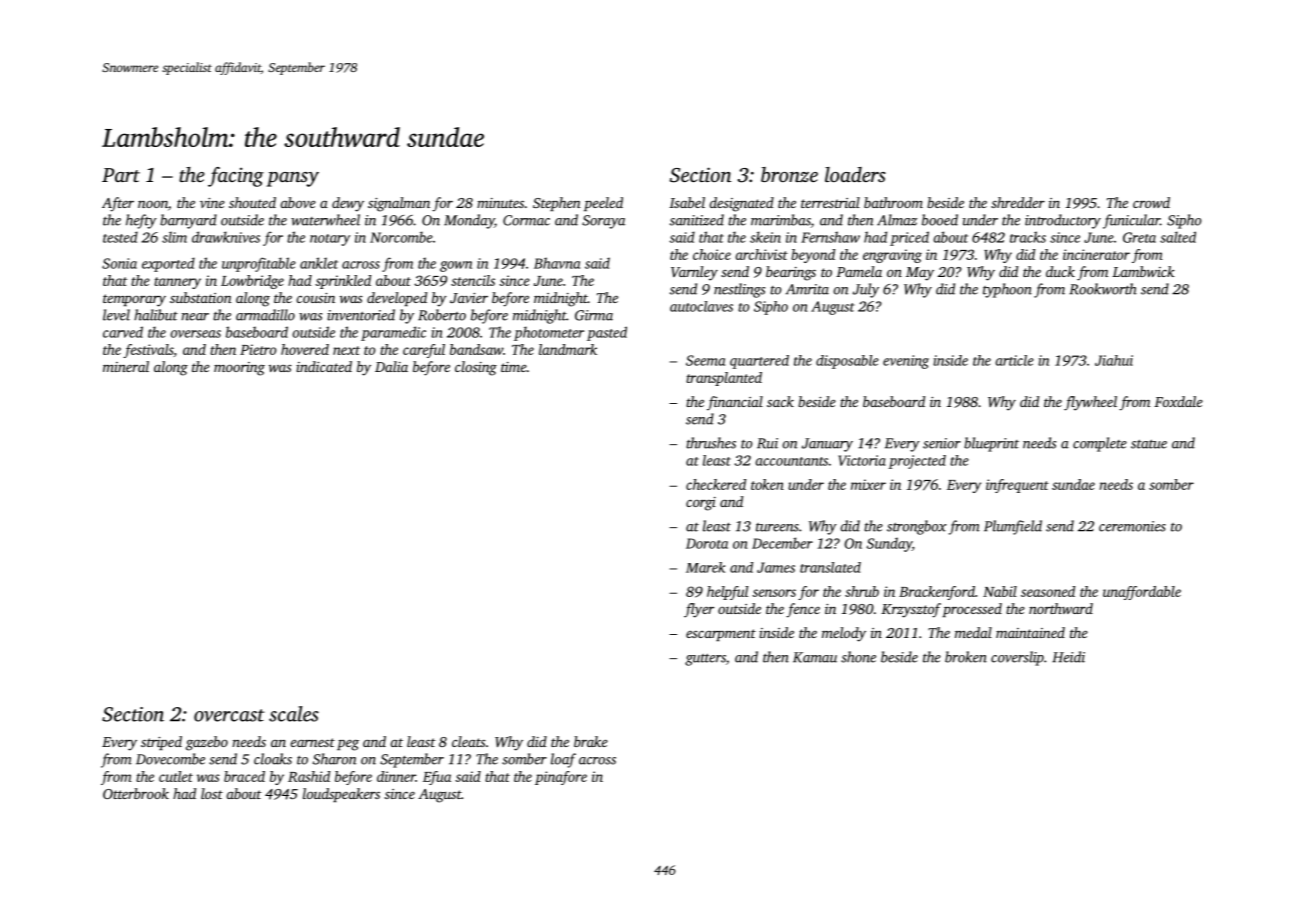 The image size is (1308, 924). What do you see at coordinates (591, 741) in the screenshot?
I see `brake` at bounding box center [591, 741].
